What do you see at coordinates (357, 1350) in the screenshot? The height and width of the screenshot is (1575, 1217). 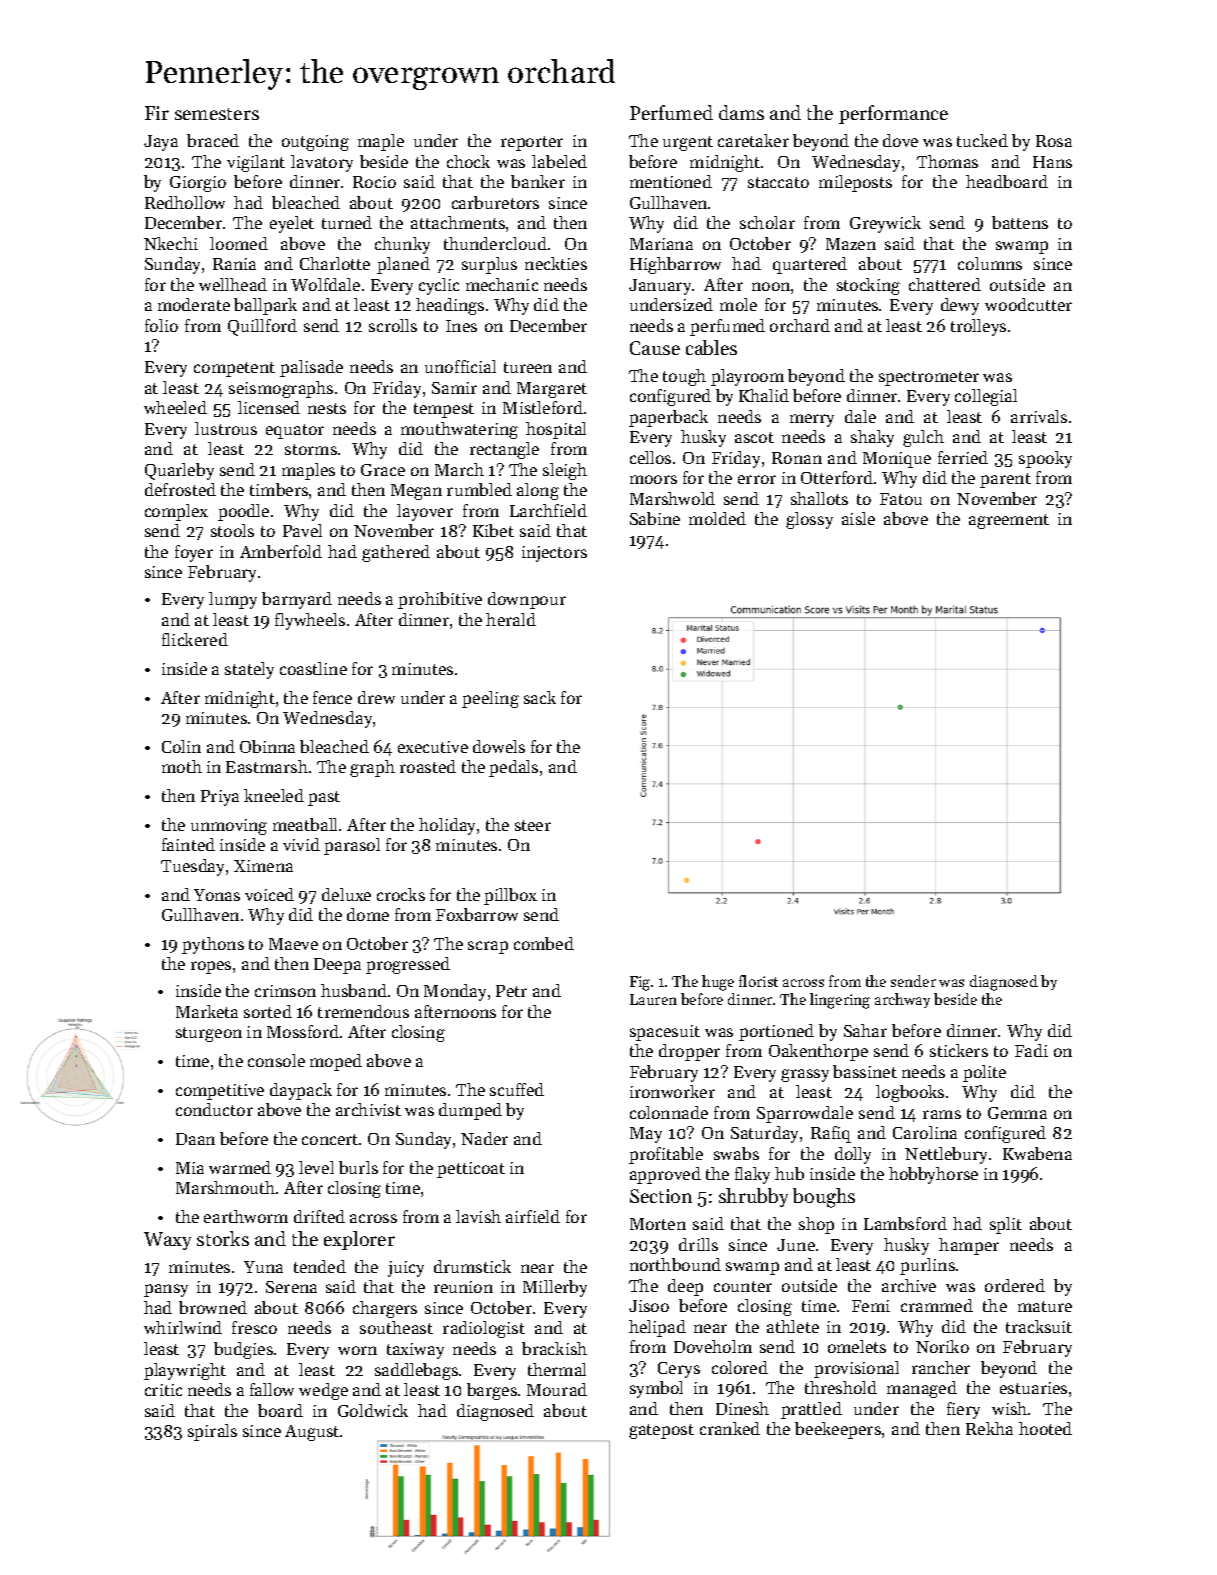 I see `worn` at bounding box center [357, 1350].
